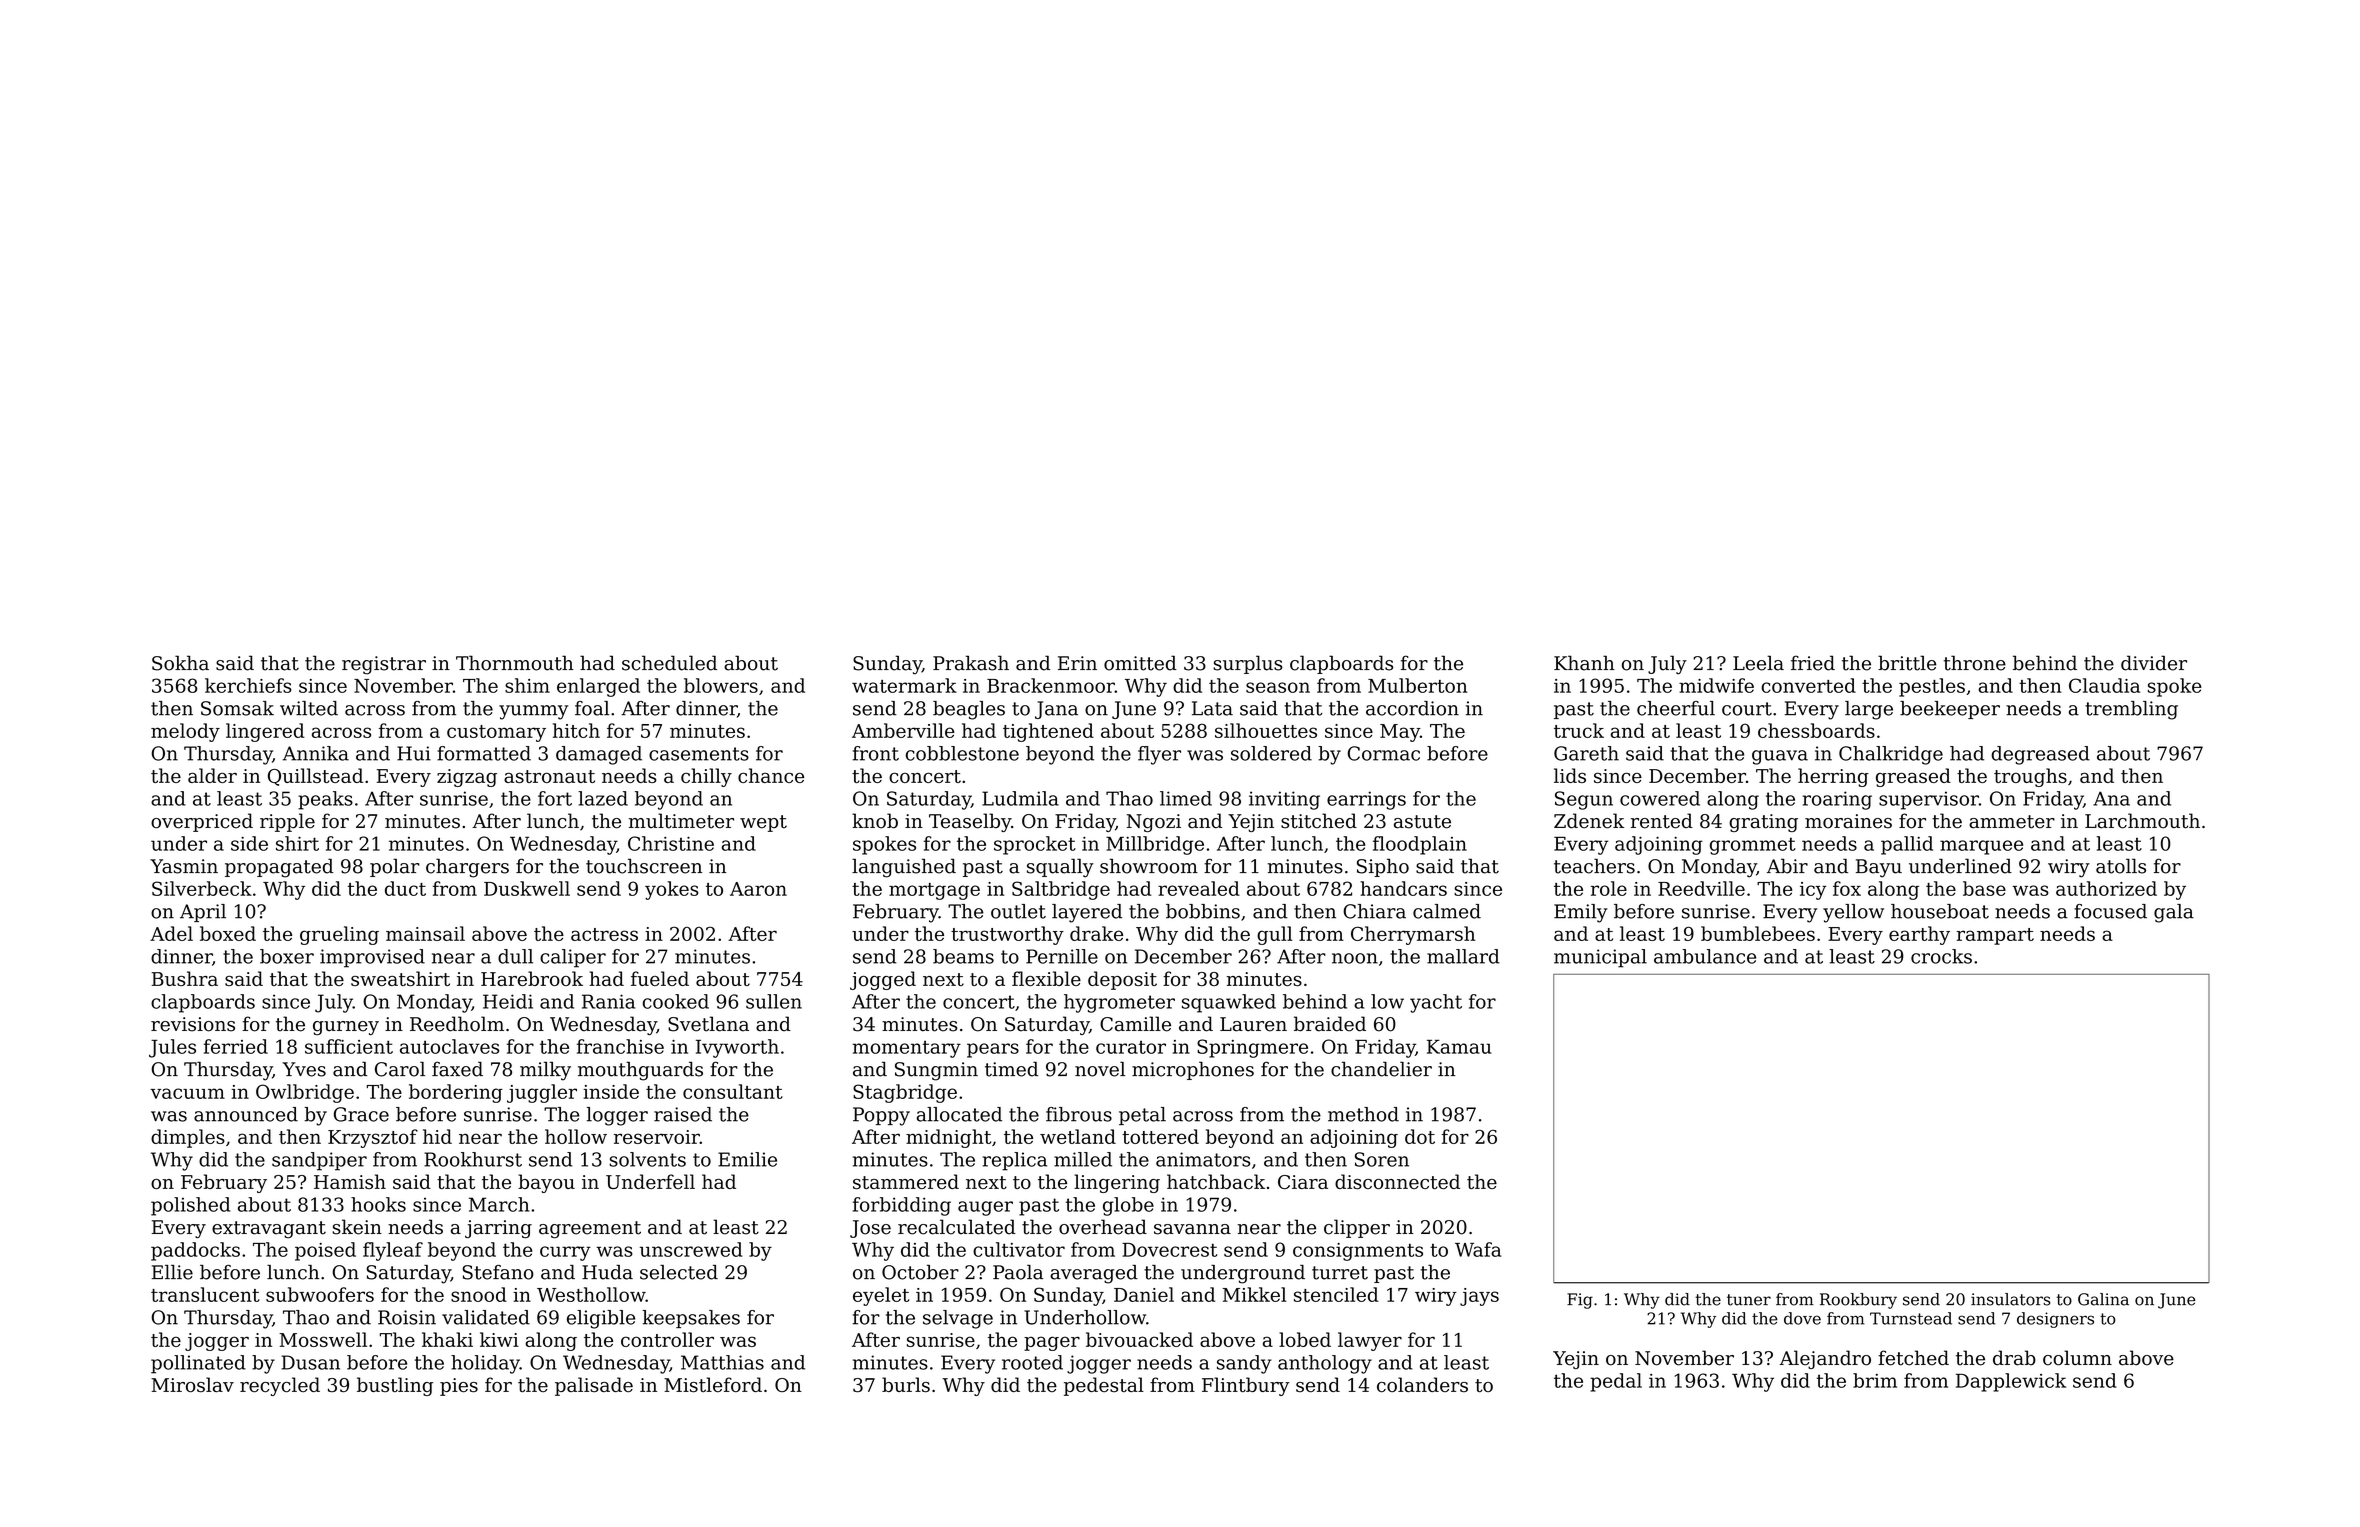 The image size is (2360, 1527). Describe the element at coordinates (604, 934) in the document. I see `actress` at that location.
